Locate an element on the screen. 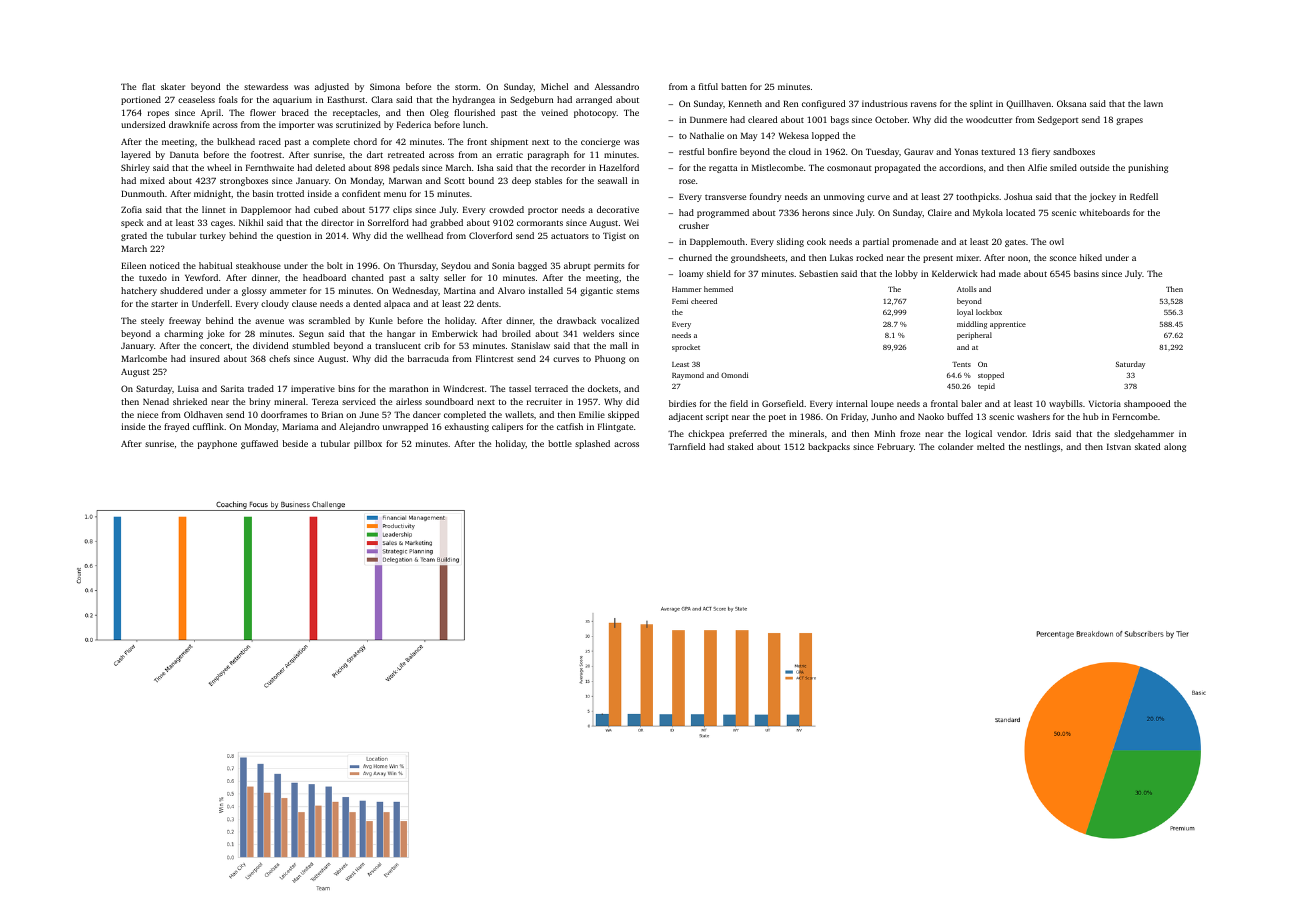  Redfell is located at coordinates (1144, 196).
